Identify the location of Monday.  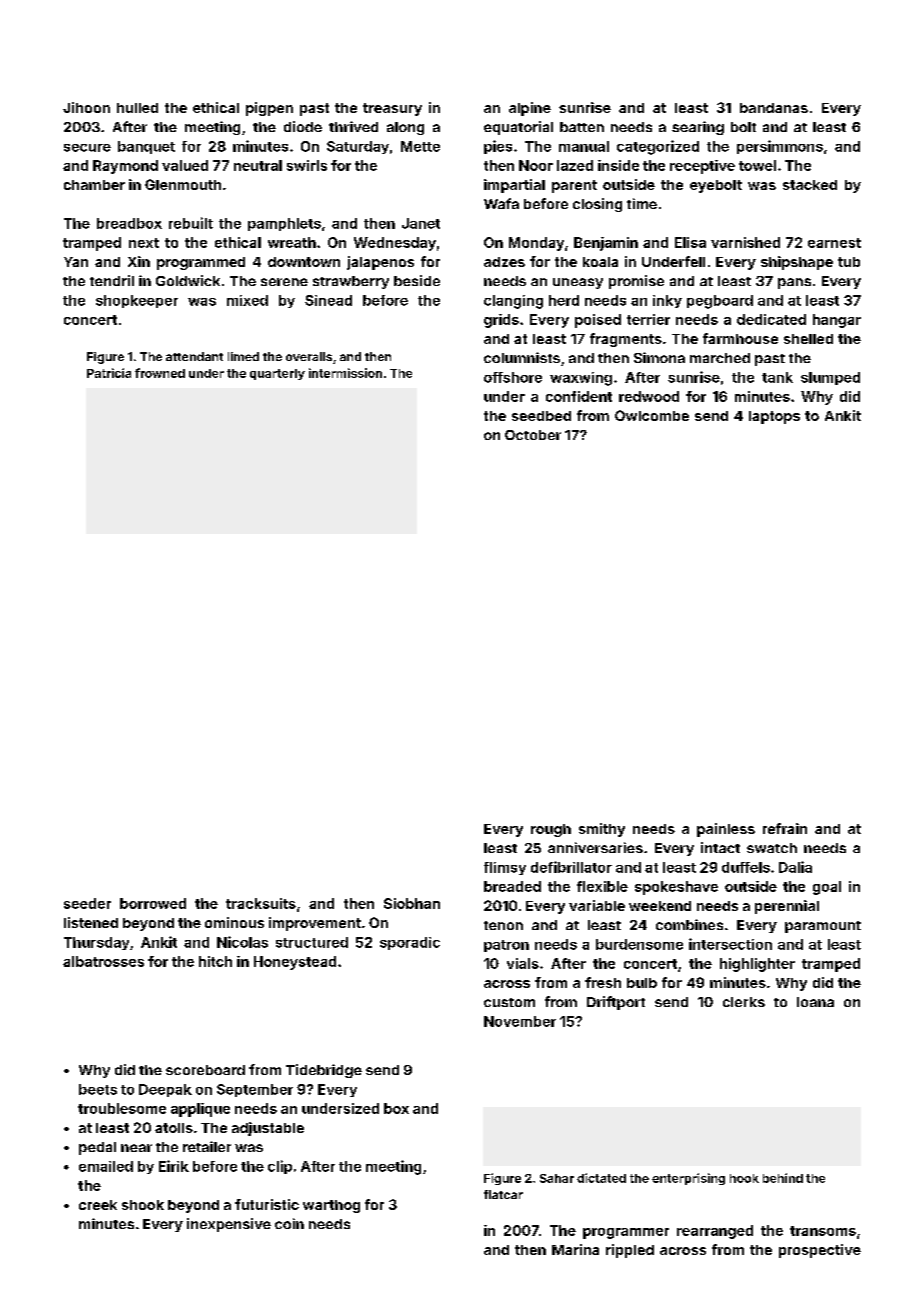
(536, 244).
